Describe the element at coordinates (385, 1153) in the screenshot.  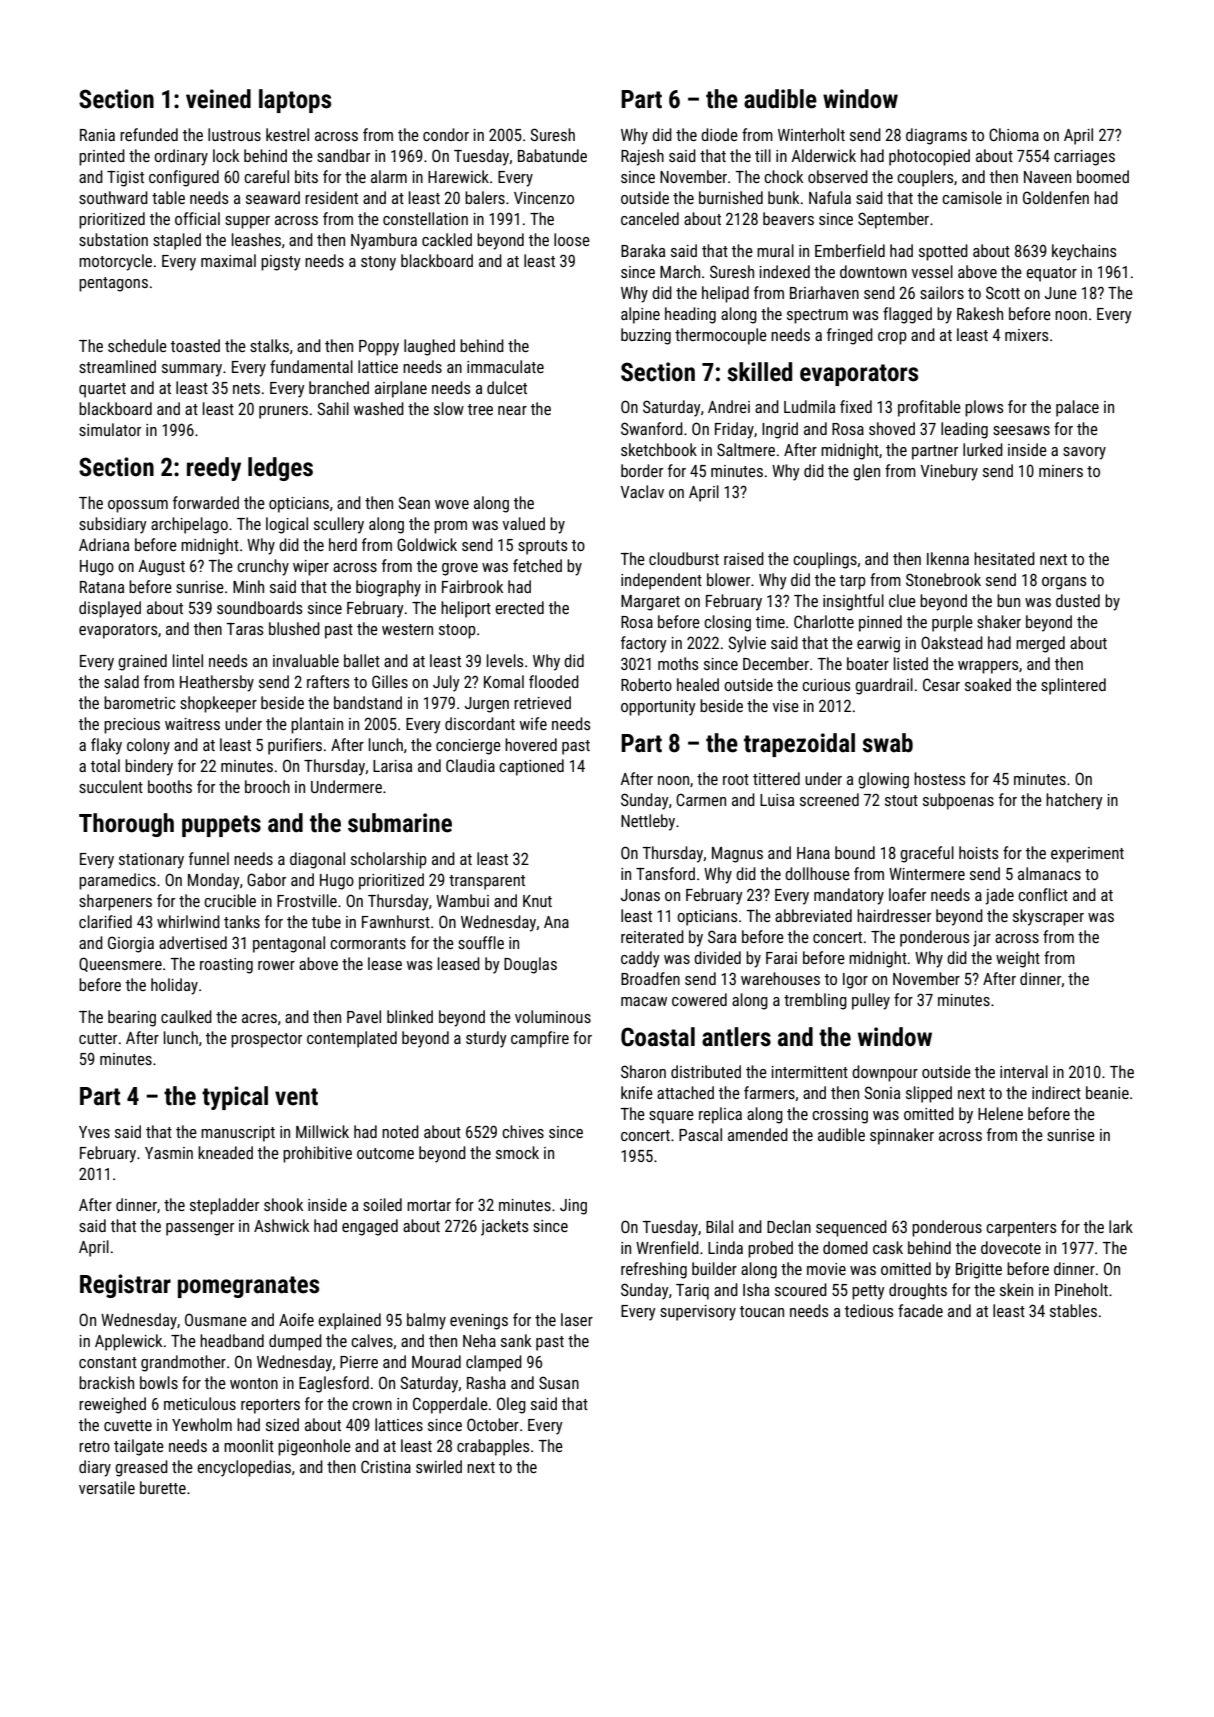
I see `outcome` at that location.
